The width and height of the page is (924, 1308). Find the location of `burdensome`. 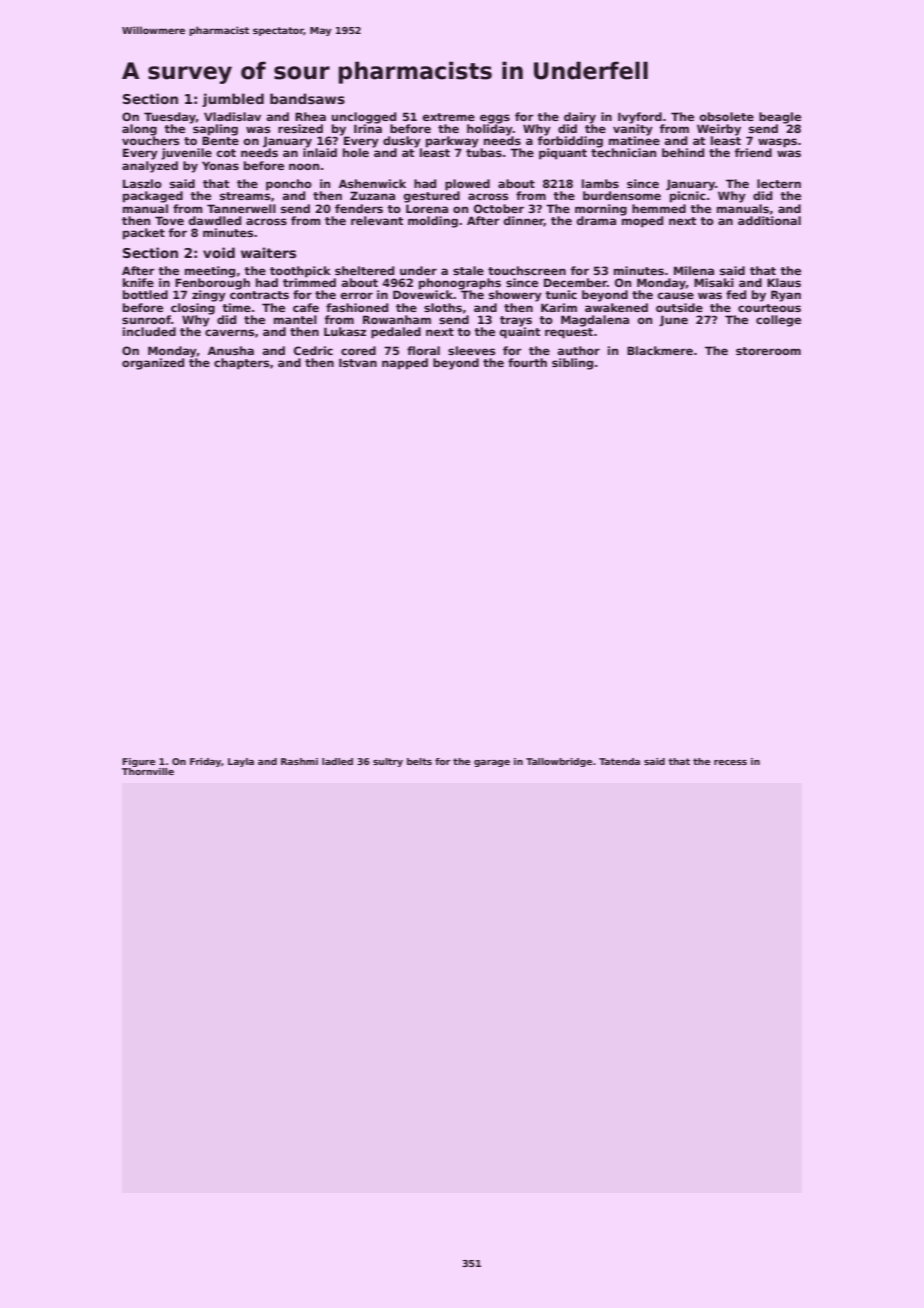

burdensome is located at coordinates (622, 195).
